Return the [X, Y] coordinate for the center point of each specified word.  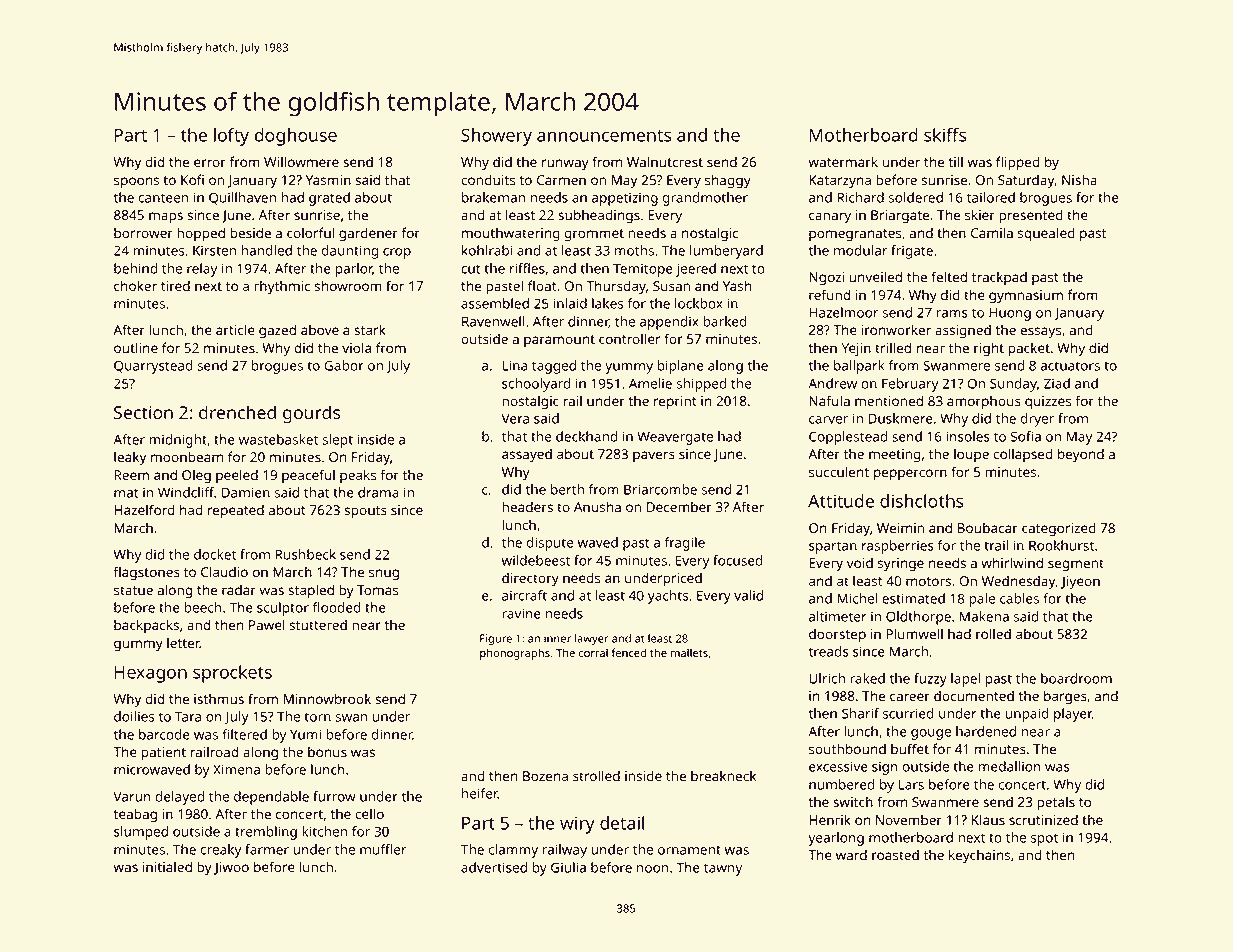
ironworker [896, 329]
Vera [515, 419]
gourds [311, 414]
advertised [494, 867]
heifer [480, 793]
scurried [908, 713]
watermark [843, 161]
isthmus [219, 698]
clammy [513, 851]
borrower [143, 232]
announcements [604, 136]
